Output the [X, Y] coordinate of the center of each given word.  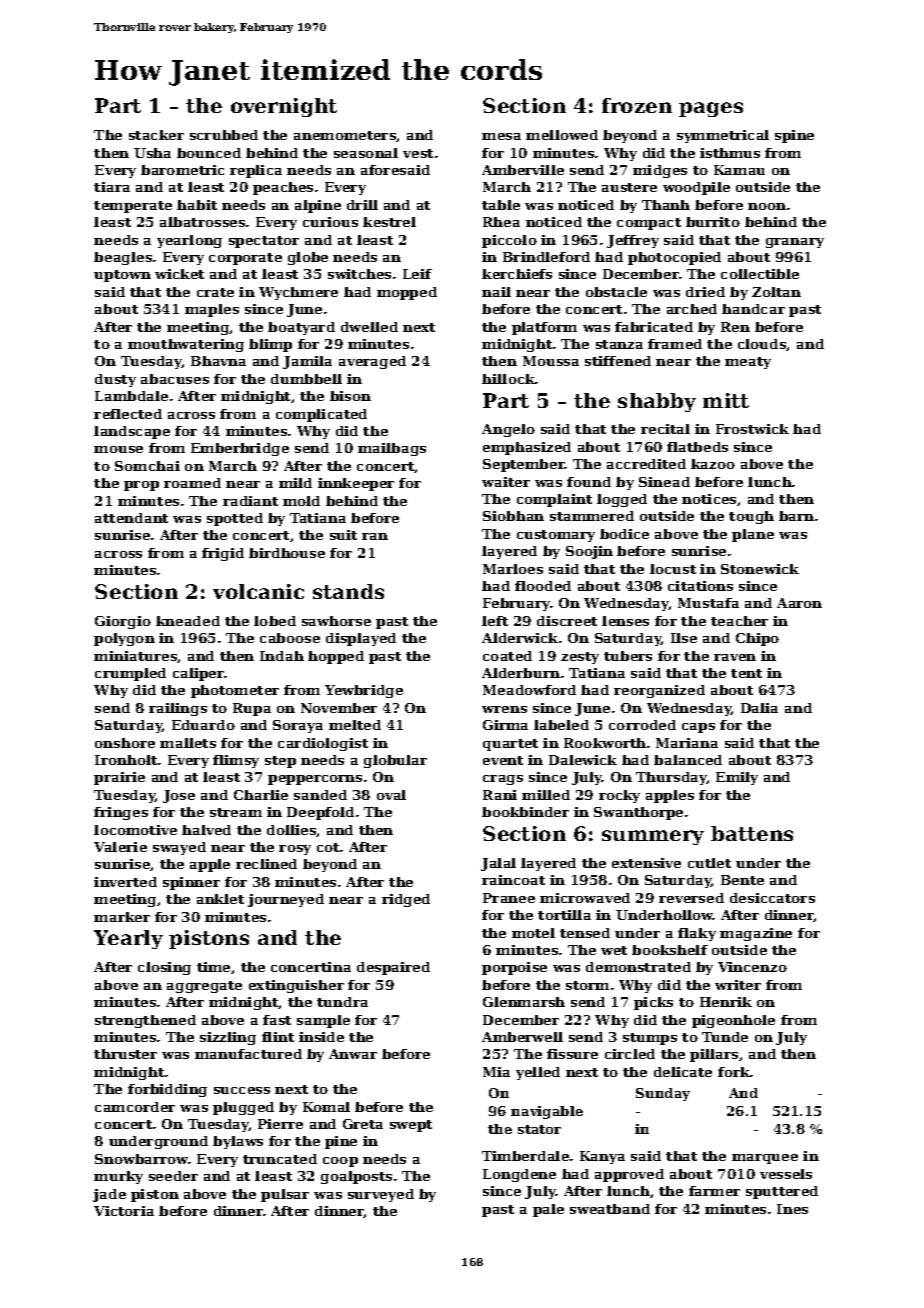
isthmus [730, 153]
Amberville [523, 170]
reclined [266, 864]
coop [340, 1162]
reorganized [659, 691]
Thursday [671, 778]
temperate [133, 207]
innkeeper [356, 484]
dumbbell [306, 379]
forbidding [167, 1090]
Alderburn [521, 673]
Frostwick [752, 429]
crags [503, 780]
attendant [131, 518]
